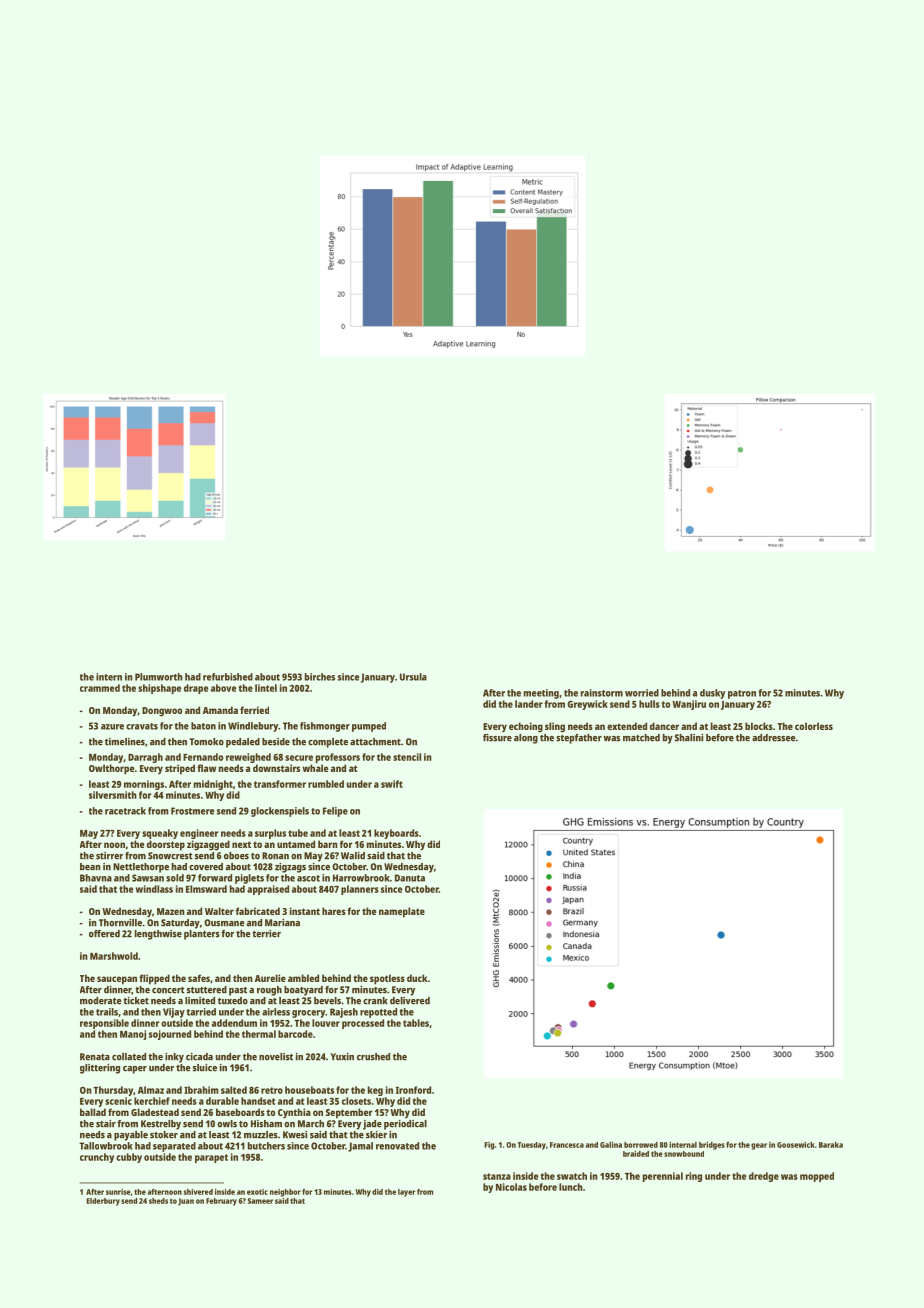 This screenshot has height=1308, width=924. Describe the element at coordinates (641, 1145) in the screenshot. I see `borrowed` at that location.
